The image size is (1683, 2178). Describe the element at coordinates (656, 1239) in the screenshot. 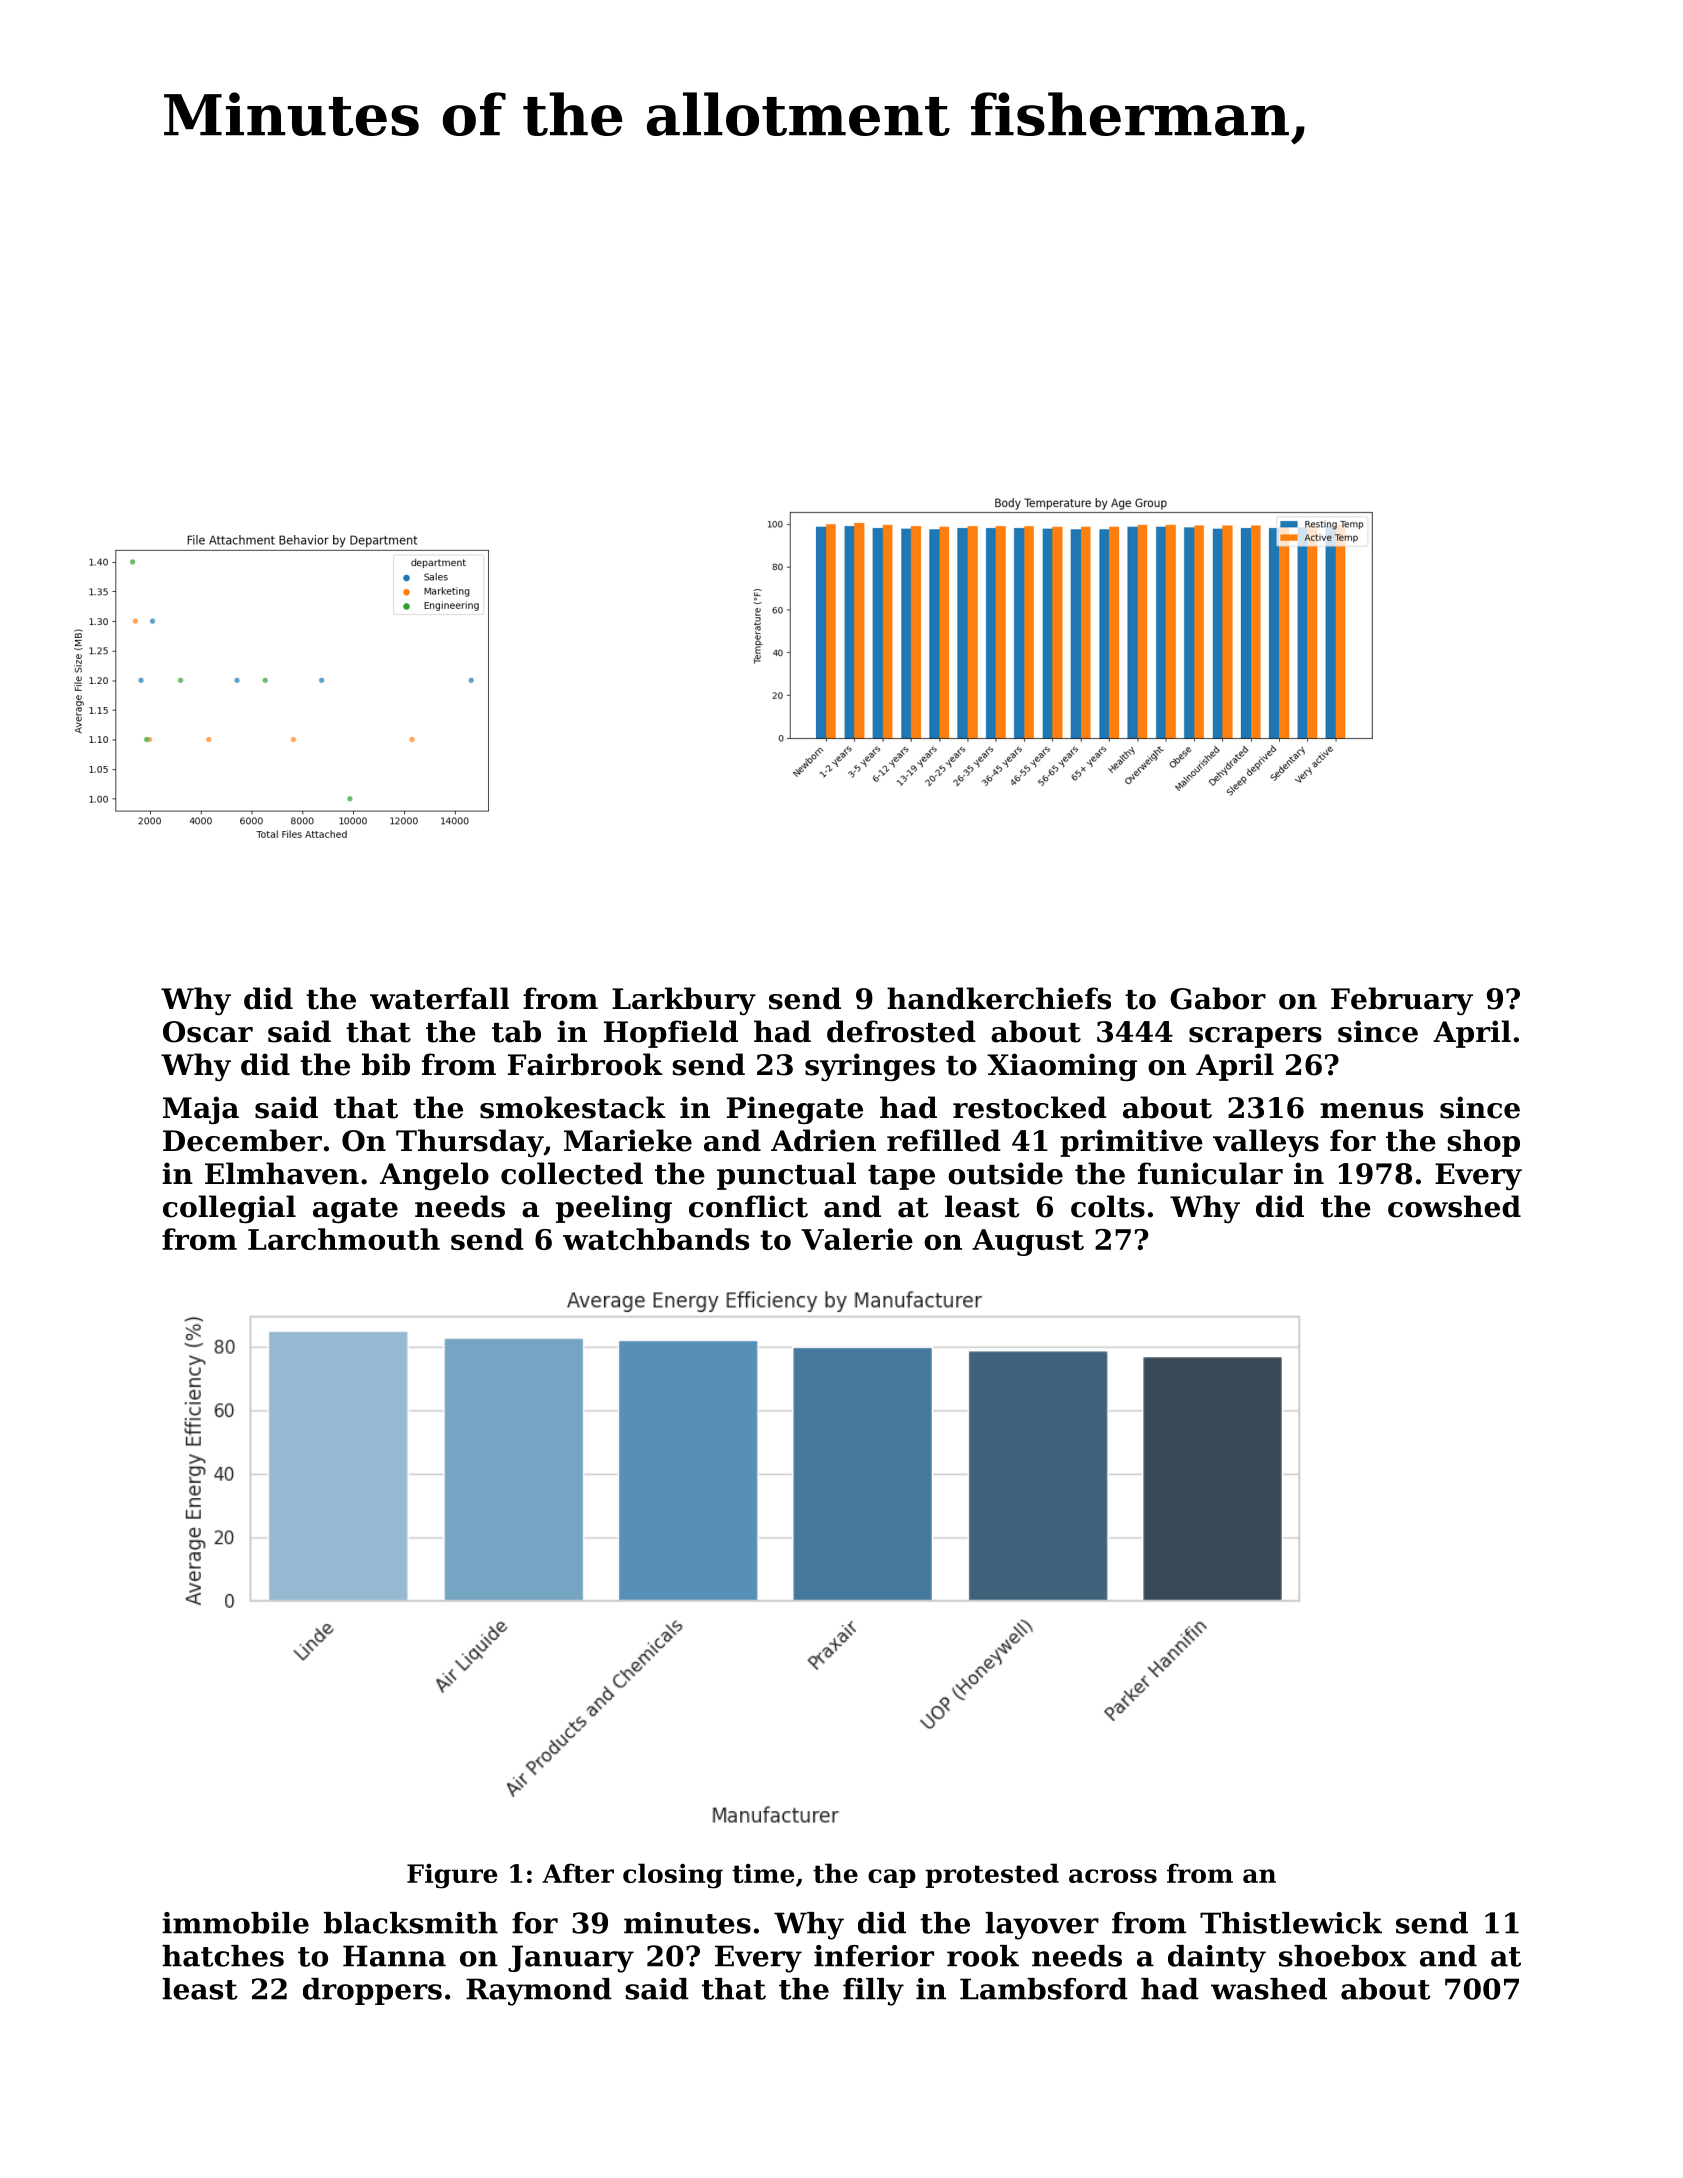

I see `watchbands` at that location.
